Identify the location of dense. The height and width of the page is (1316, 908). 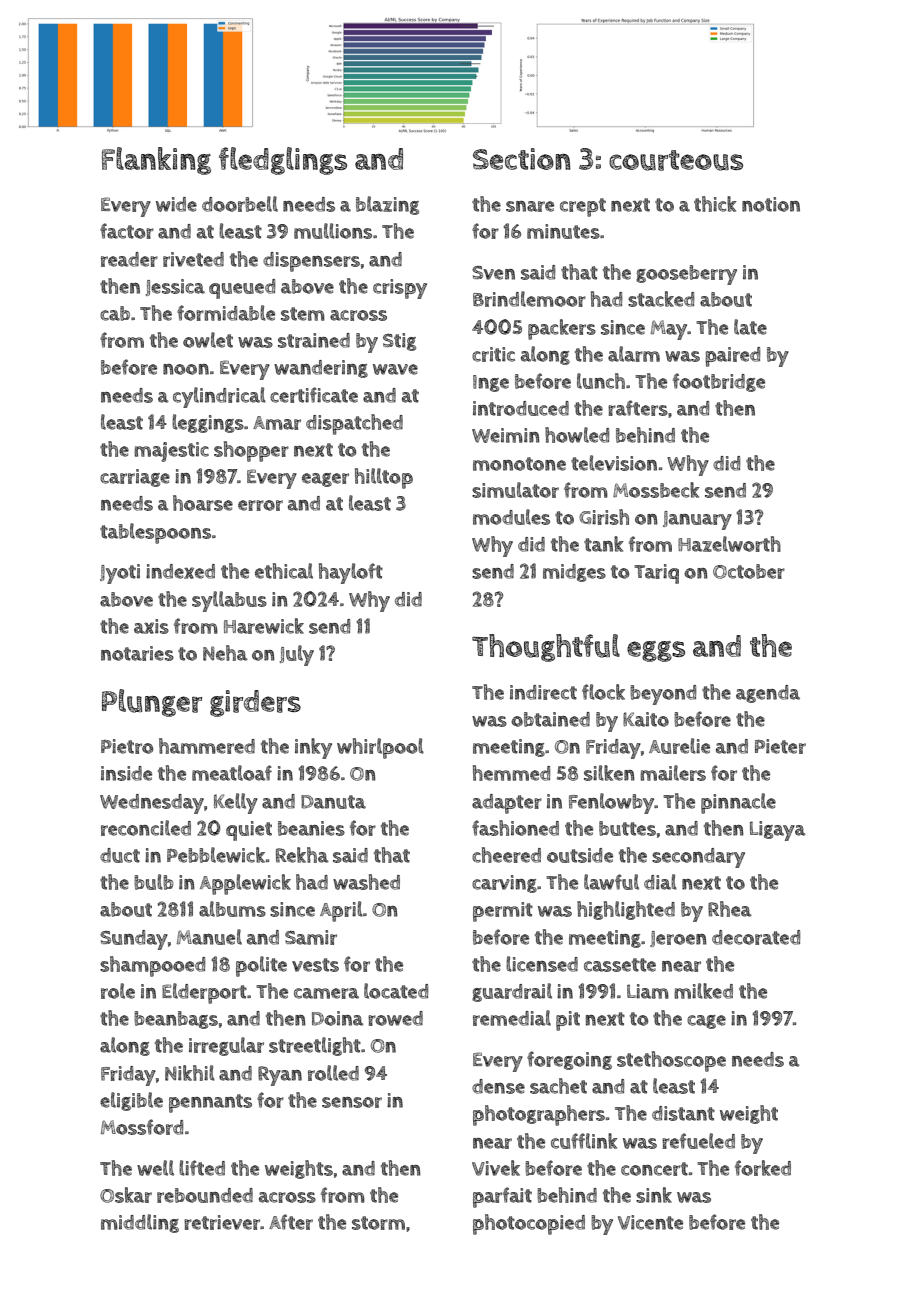
(498, 1086).
